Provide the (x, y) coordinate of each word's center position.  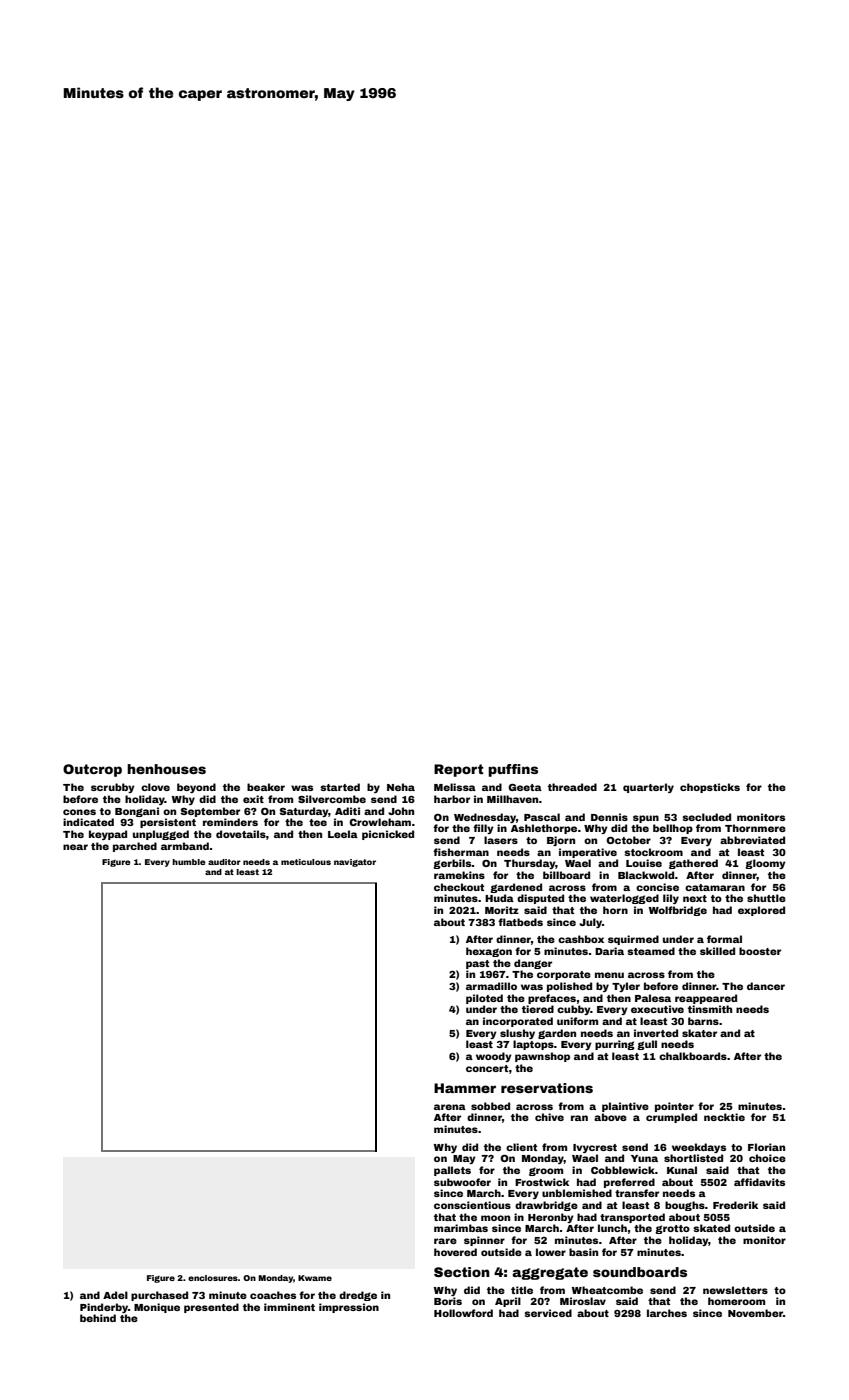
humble (189, 862)
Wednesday (485, 818)
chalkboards (693, 1056)
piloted (484, 999)
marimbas (461, 1228)
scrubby (113, 788)
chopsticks (710, 788)
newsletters (735, 1290)
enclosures (213, 1278)
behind (98, 1318)
